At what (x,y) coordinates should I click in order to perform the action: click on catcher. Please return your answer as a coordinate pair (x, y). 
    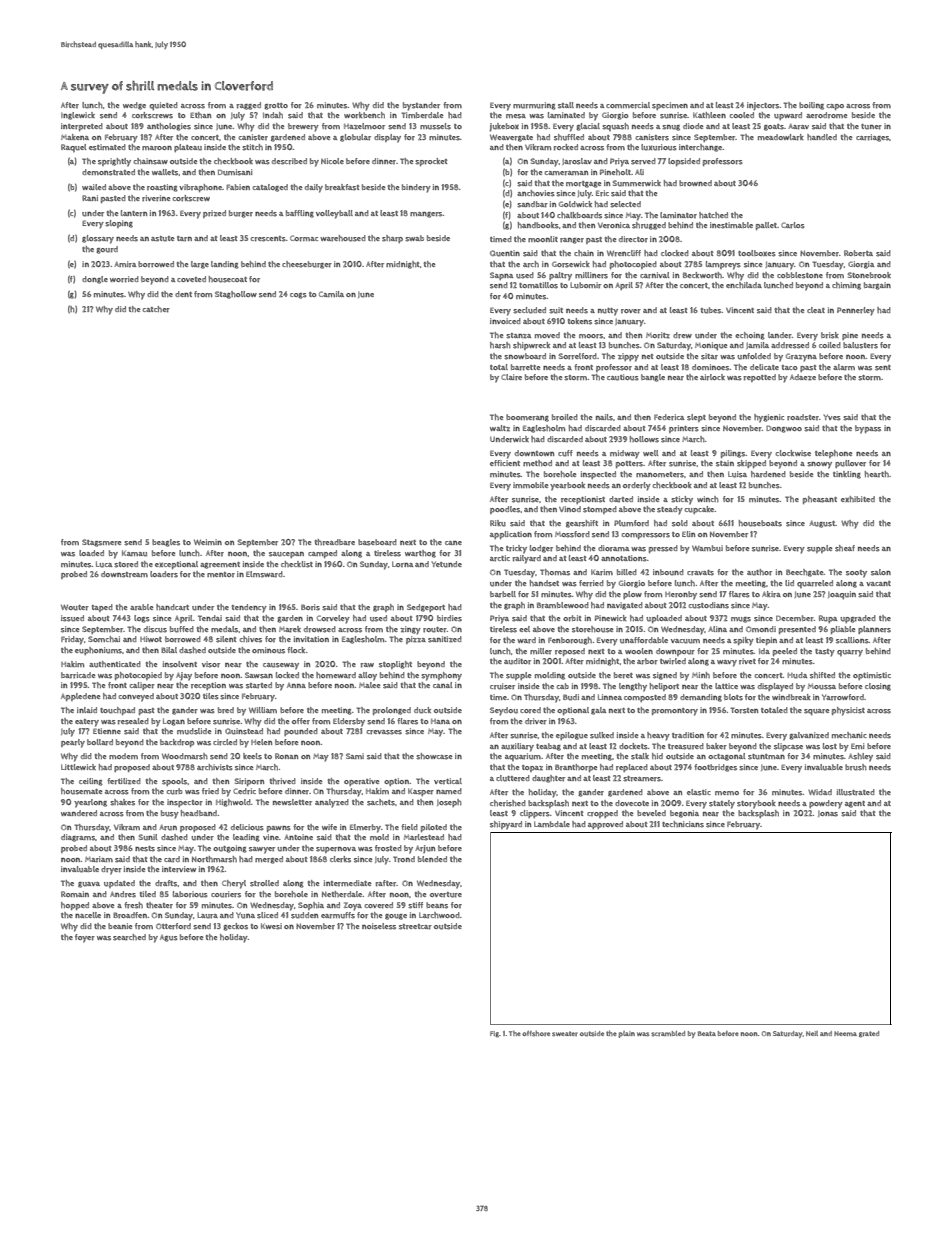
    Looking at the image, I should click on (156, 309).
